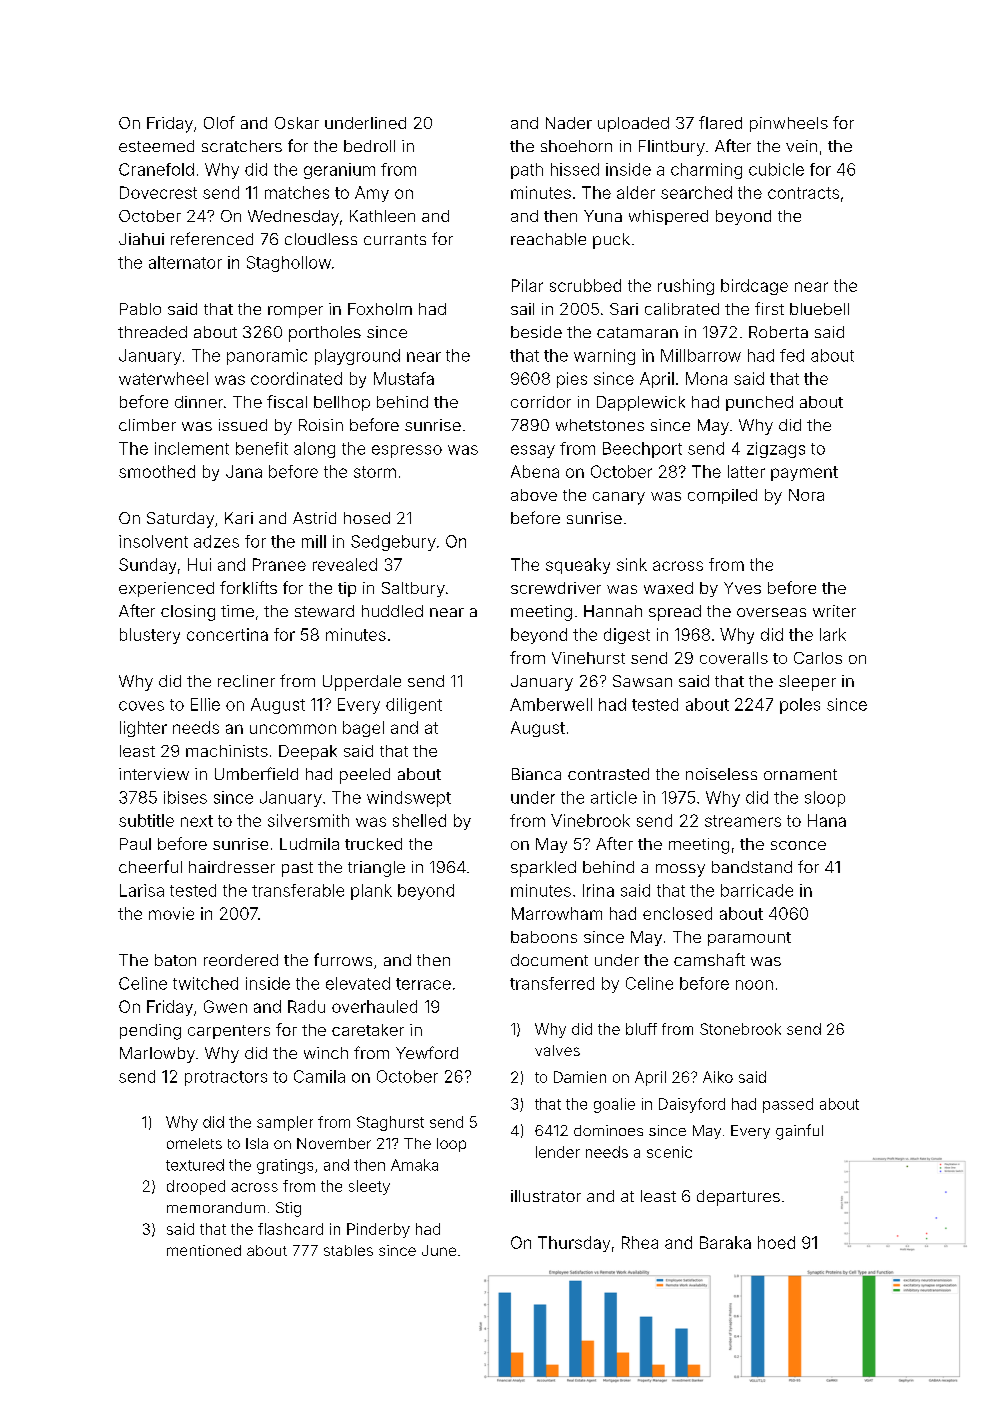 Image resolution: width=989 pixels, height=1405 pixels. Describe the element at coordinates (792, 355) in the screenshot. I see `fed` at that location.
